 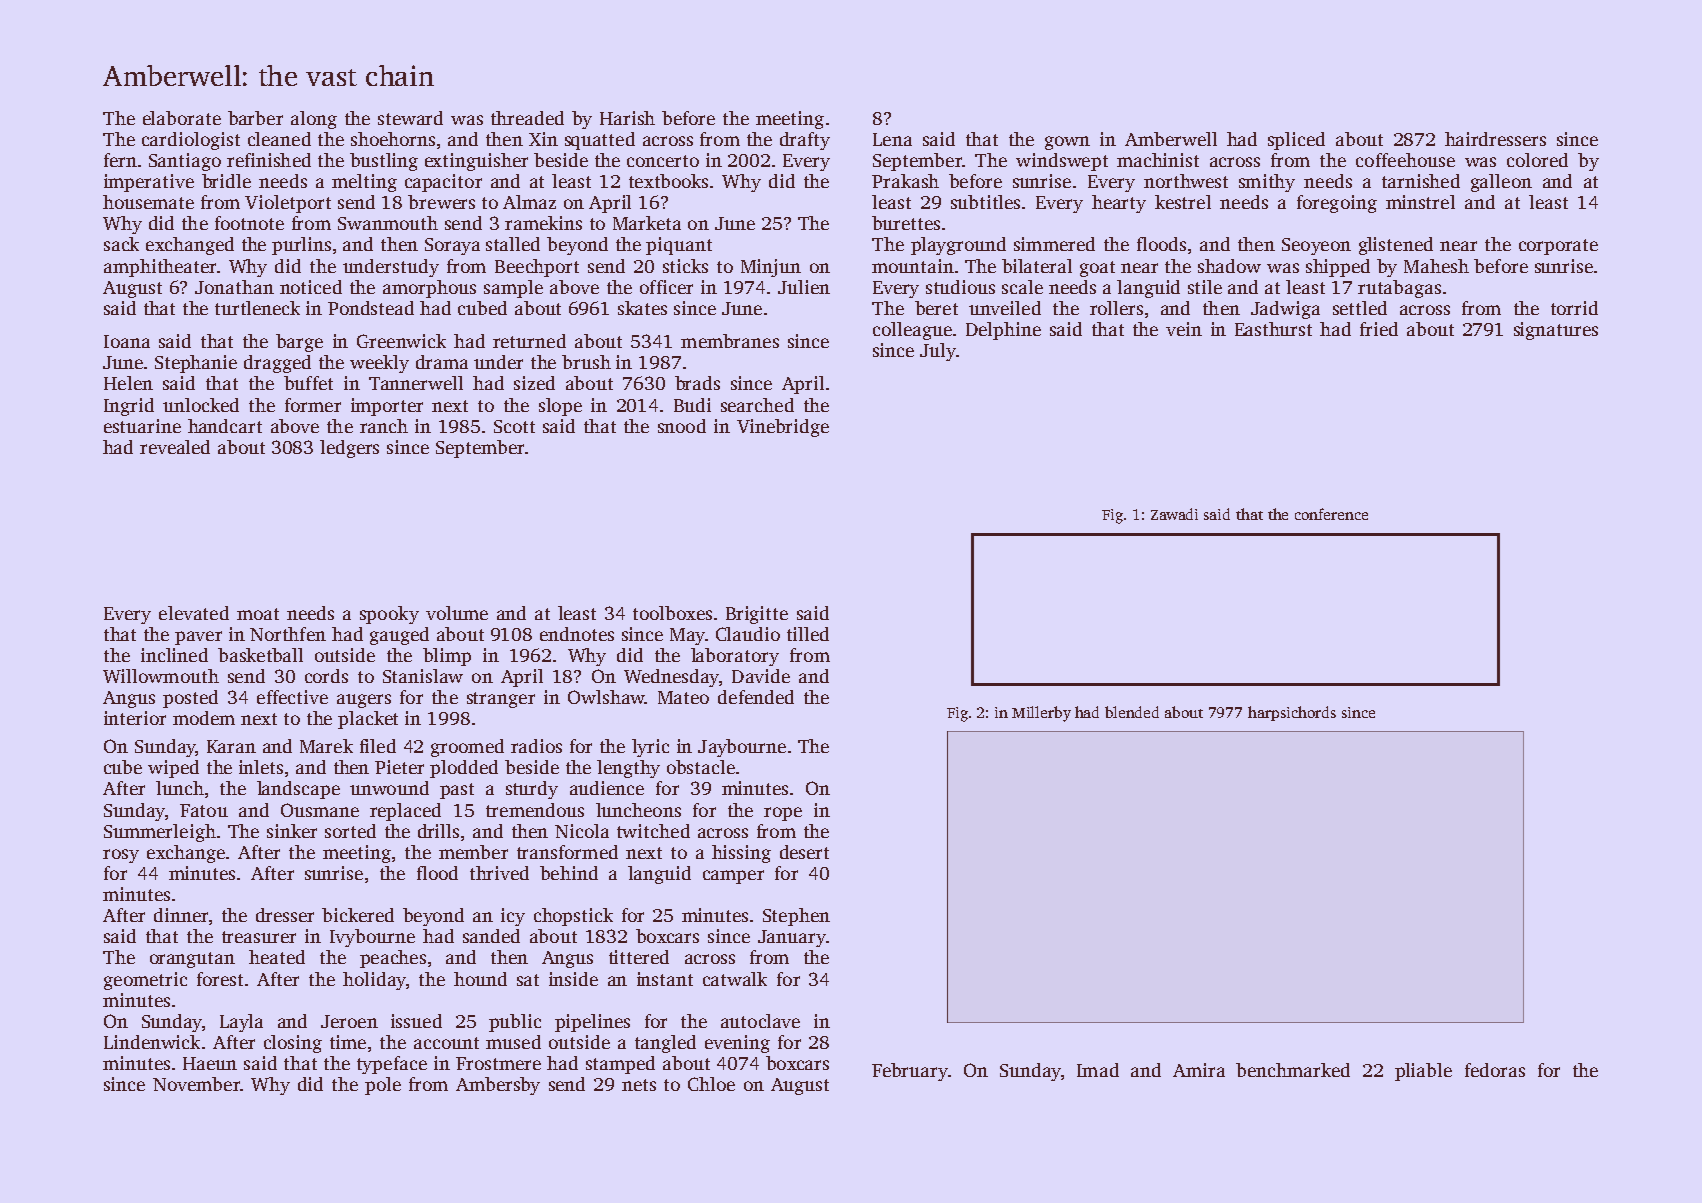 What do you see at coordinates (410, 118) in the document?
I see `steward` at bounding box center [410, 118].
